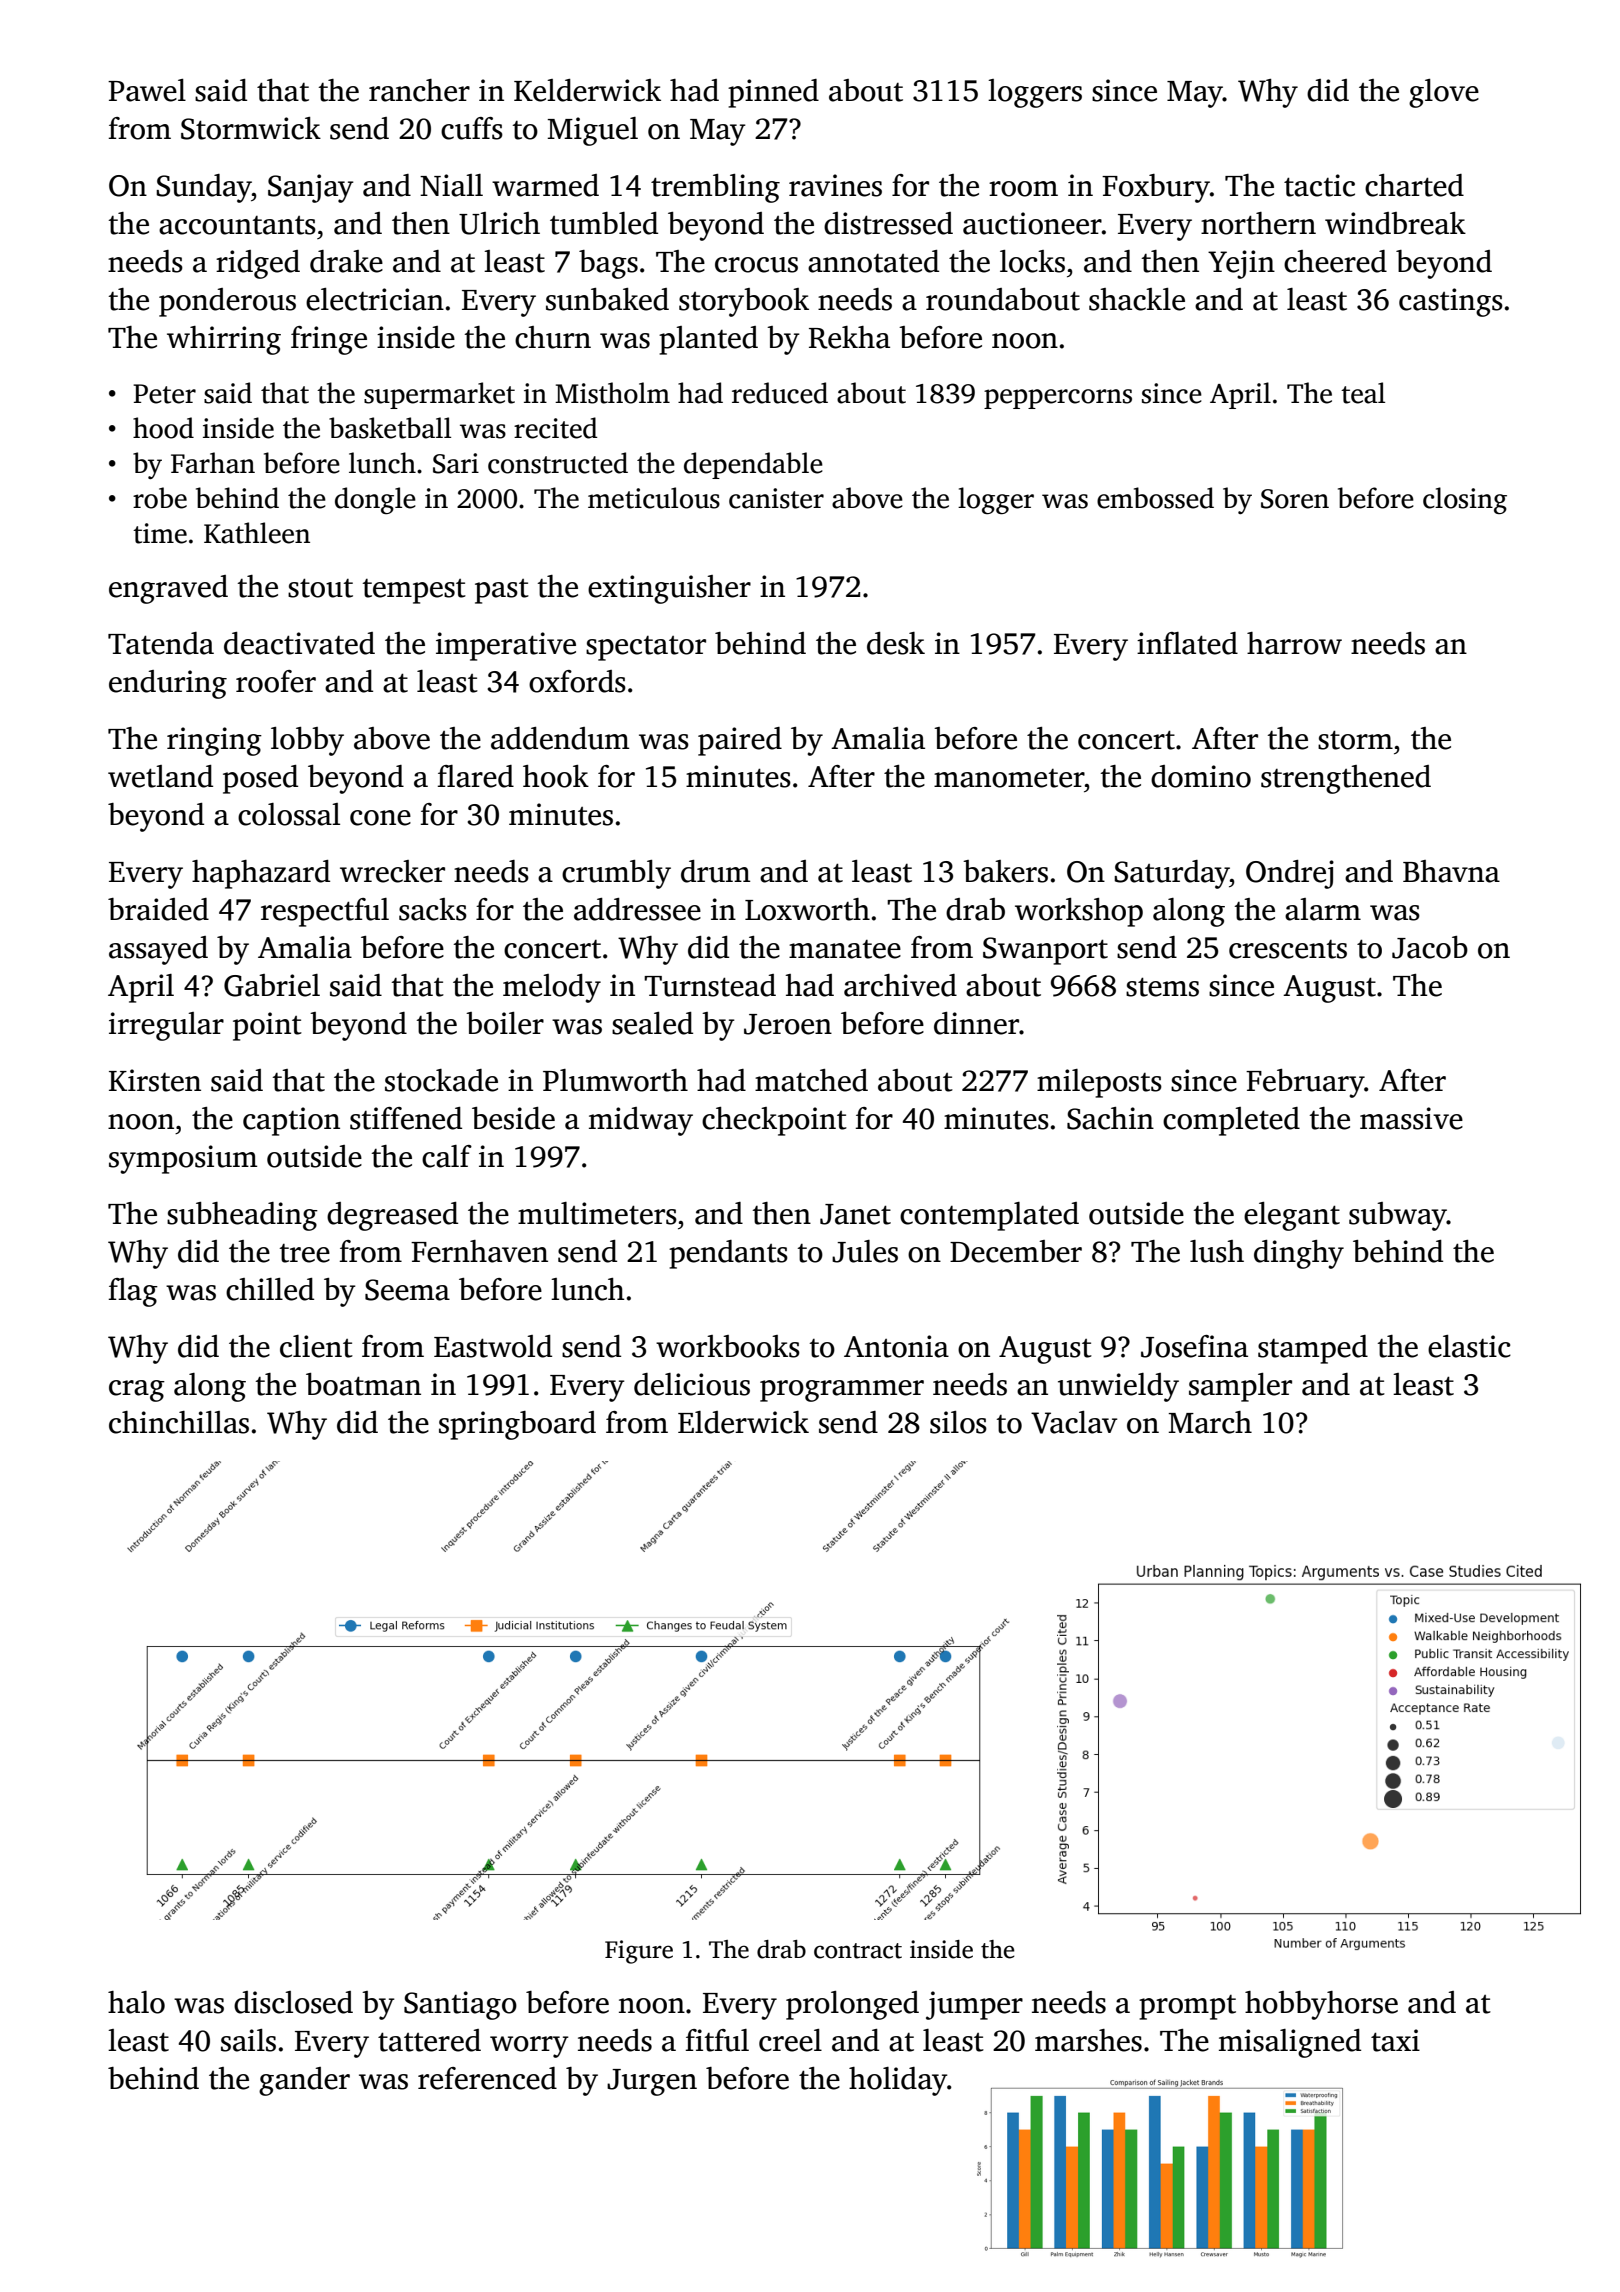 The image size is (1620, 2292). What do you see at coordinates (293, 2002) in the page?
I see `disclosed` at bounding box center [293, 2002].
